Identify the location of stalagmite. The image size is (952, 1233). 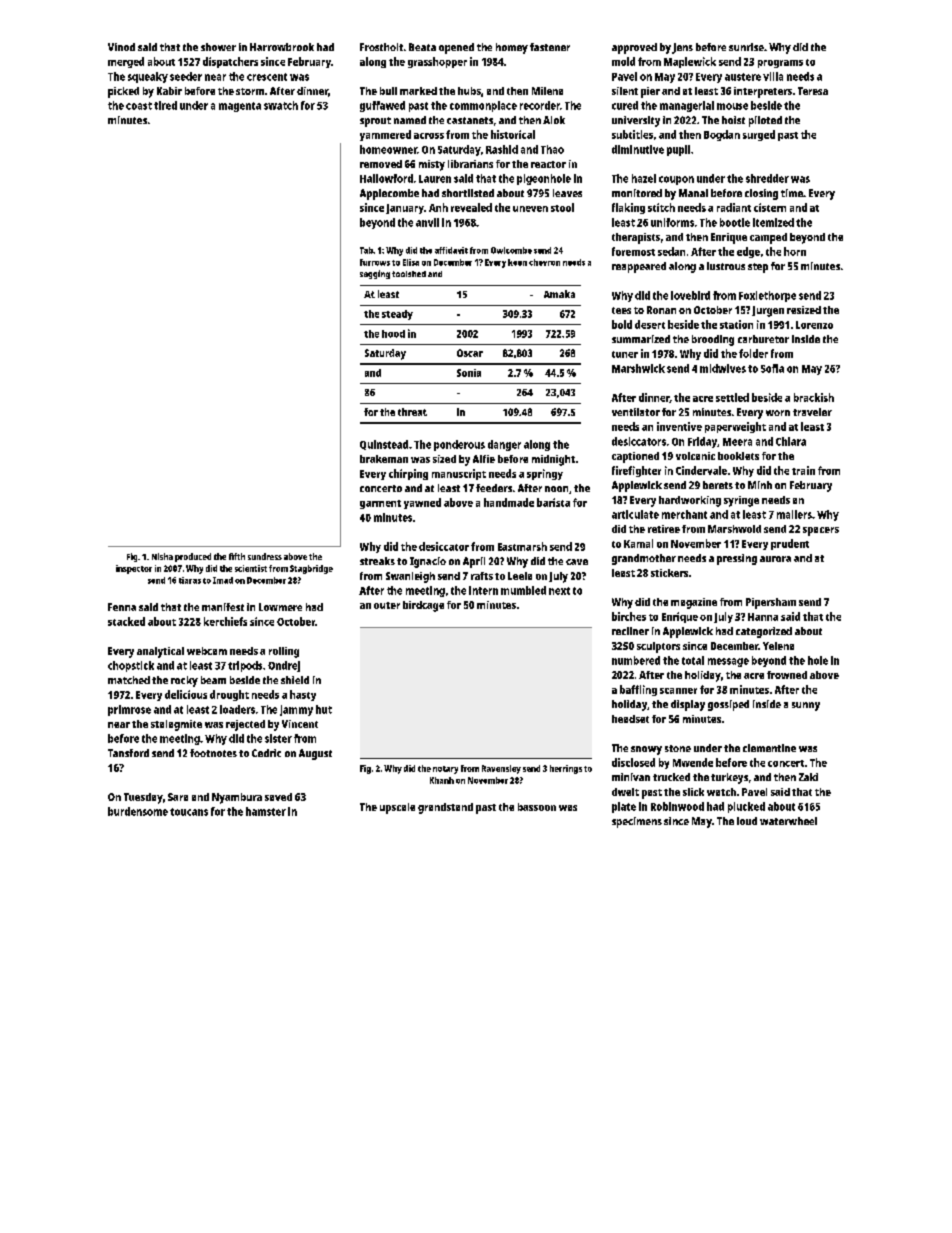
(176, 725).
